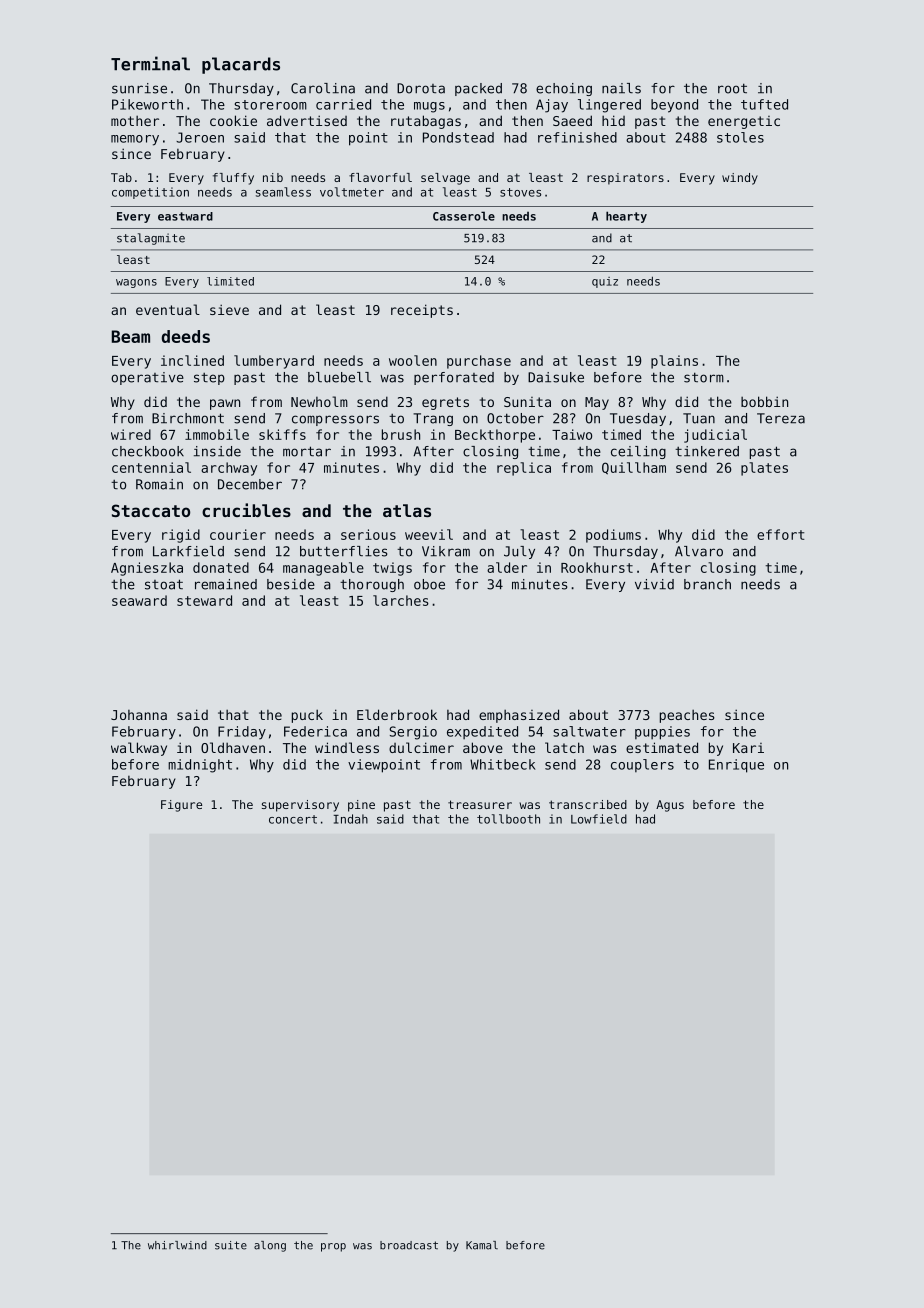 The width and height of the document is (924, 1308). What do you see at coordinates (177, 1245) in the document?
I see `whirlwind` at bounding box center [177, 1245].
